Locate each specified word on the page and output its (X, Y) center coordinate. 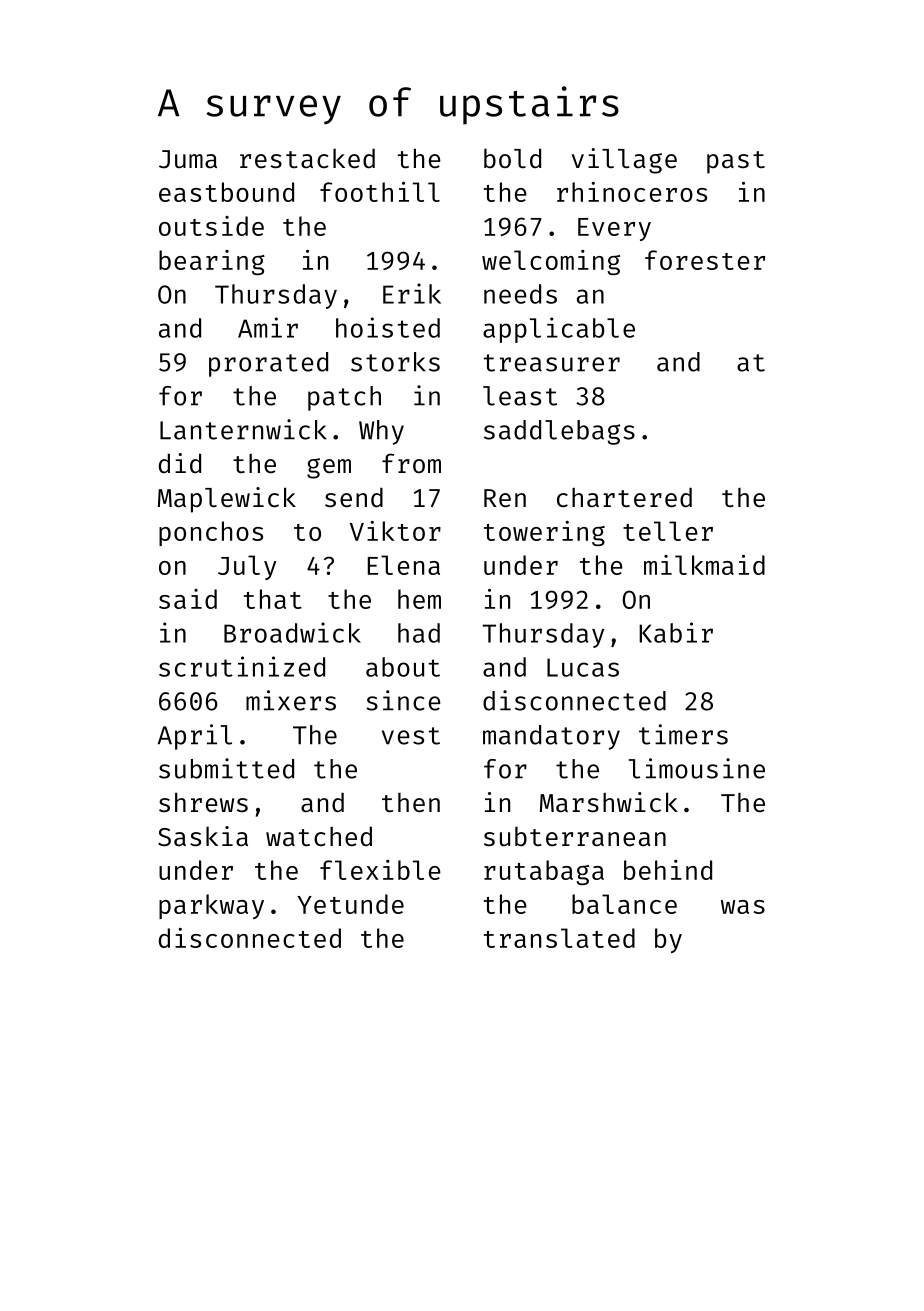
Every (614, 229)
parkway (211, 906)
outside (211, 226)
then (411, 803)
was (743, 907)
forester (705, 260)
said (188, 599)
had (419, 633)
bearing (212, 262)
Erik (412, 293)
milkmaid (704, 565)
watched (319, 836)
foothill (380, 192)
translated (559, 938)
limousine (697, 768)
